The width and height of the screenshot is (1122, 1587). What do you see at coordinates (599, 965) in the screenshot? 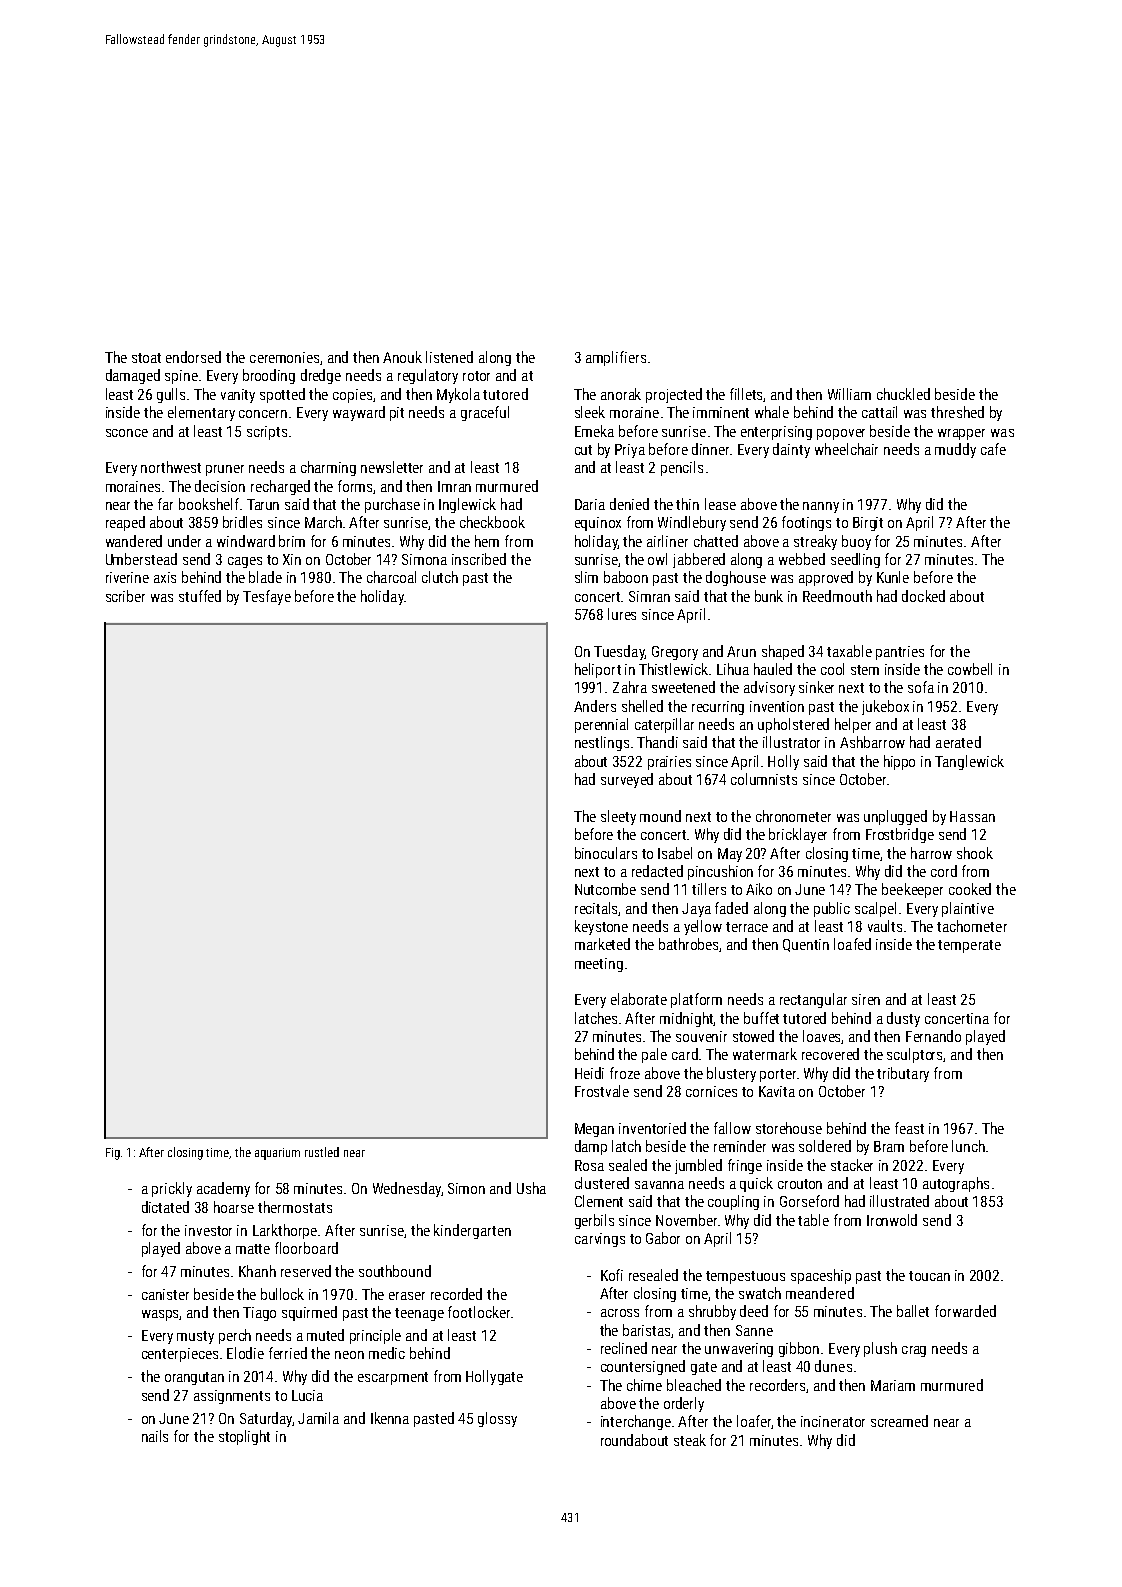
I see `meeting` at bounding box center [599, 965].
